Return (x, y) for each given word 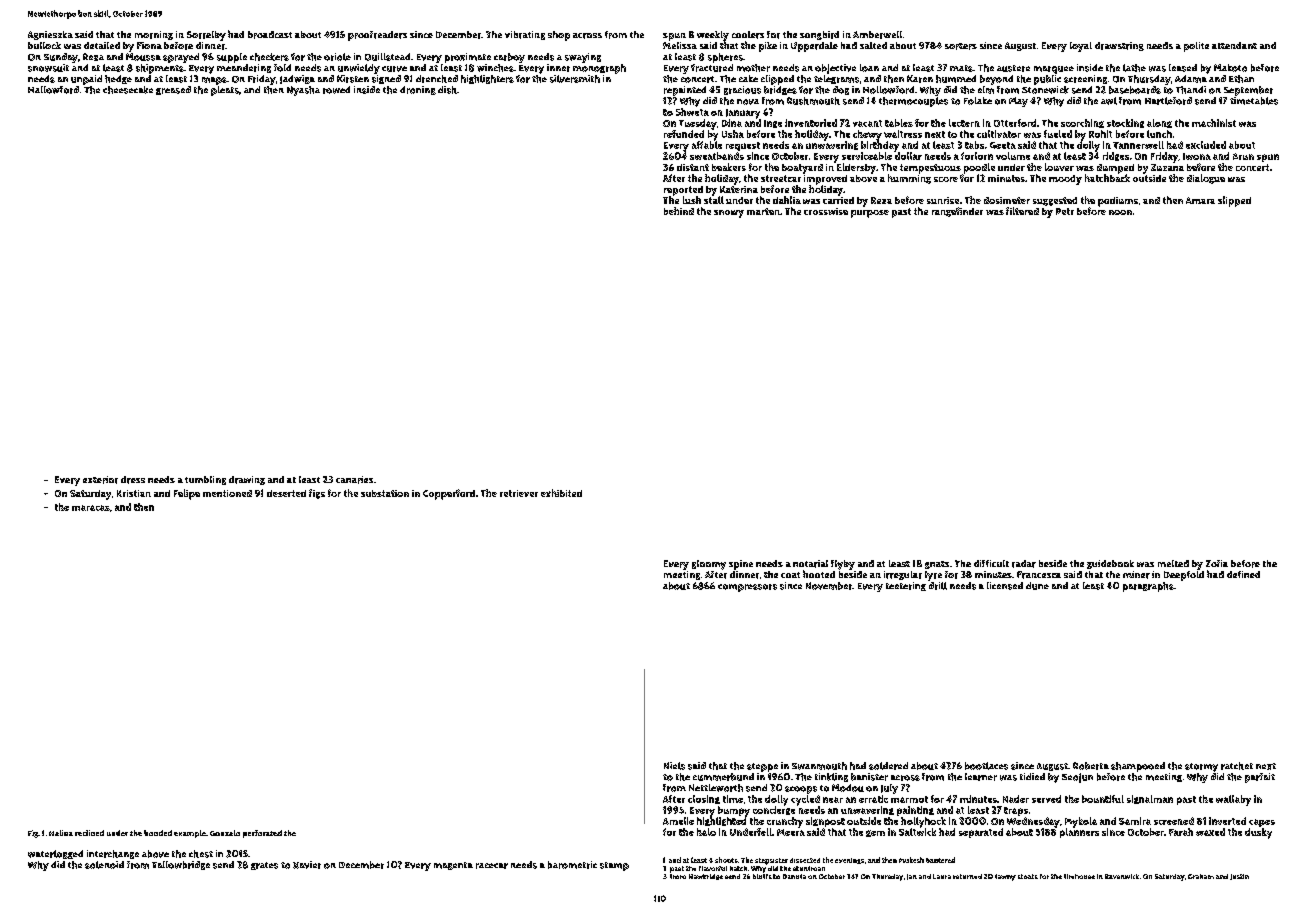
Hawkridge (706, 877)
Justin (1239, 877)
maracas (91, 508)
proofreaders (377, 36)
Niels (674, 766)
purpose (870, 214)
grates (264, 866)
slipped (1234, 201)
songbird (819, 35)
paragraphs (1148, 587)
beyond (996, 80)
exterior (100, 480)
